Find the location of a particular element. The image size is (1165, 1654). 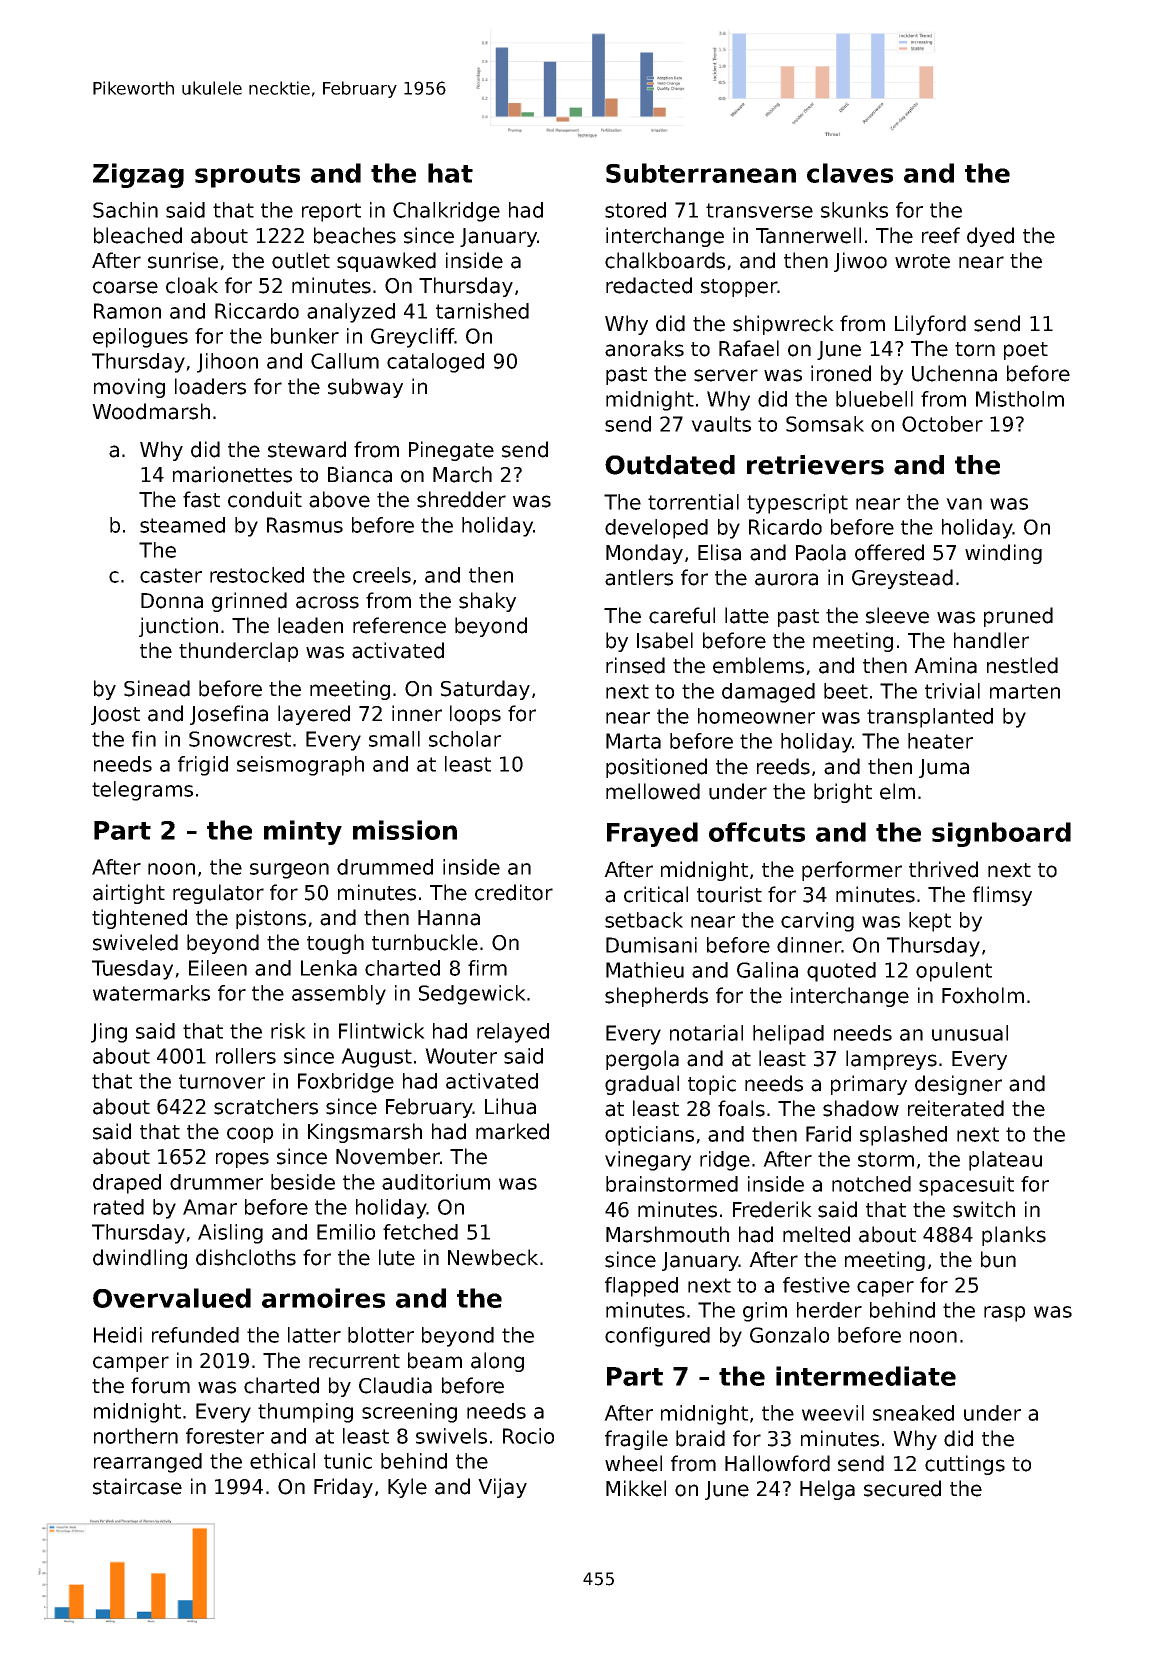

staircase is located at coordinates (137, 1486).
